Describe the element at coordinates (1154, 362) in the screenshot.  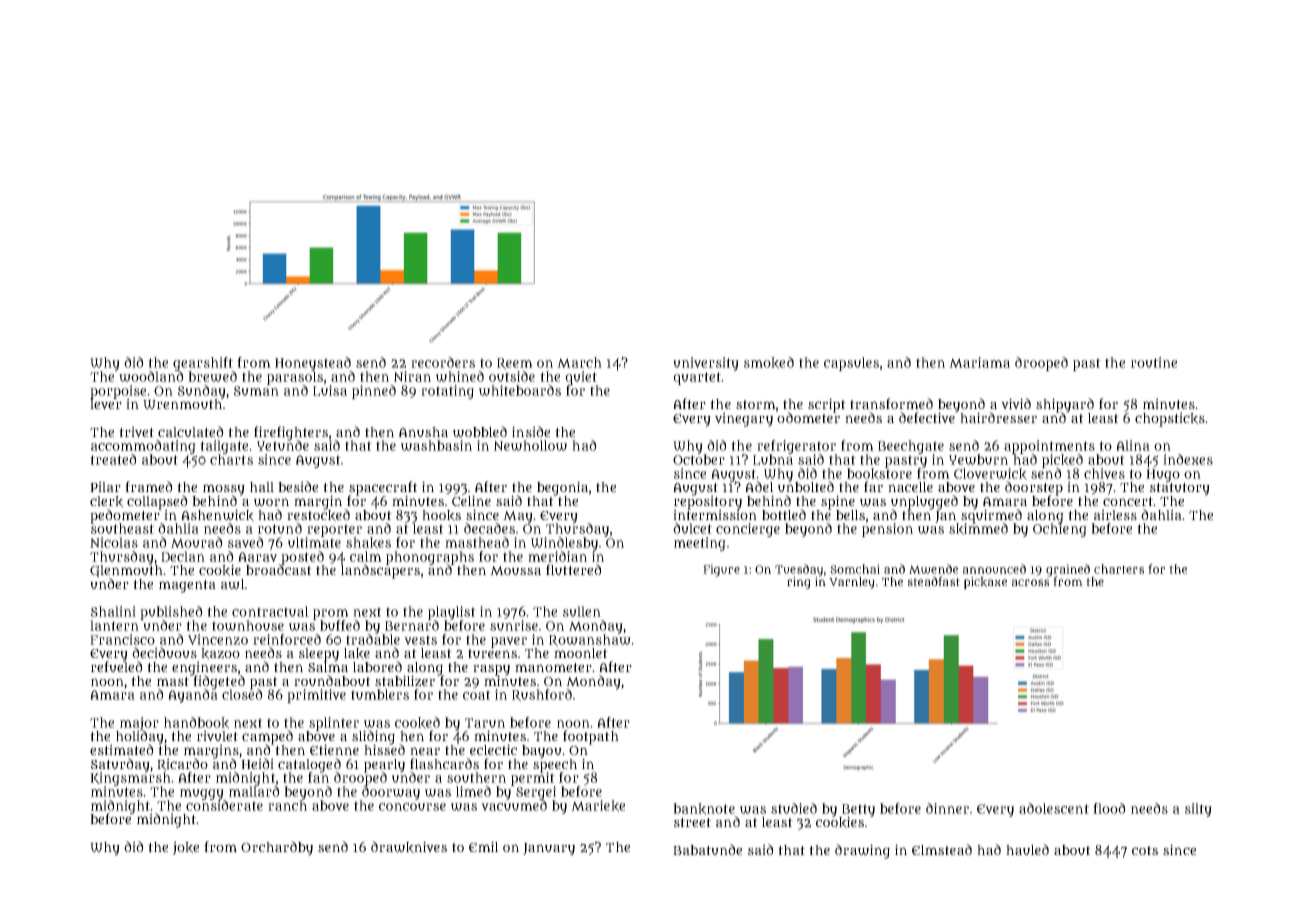
I see `routine` at that location.
